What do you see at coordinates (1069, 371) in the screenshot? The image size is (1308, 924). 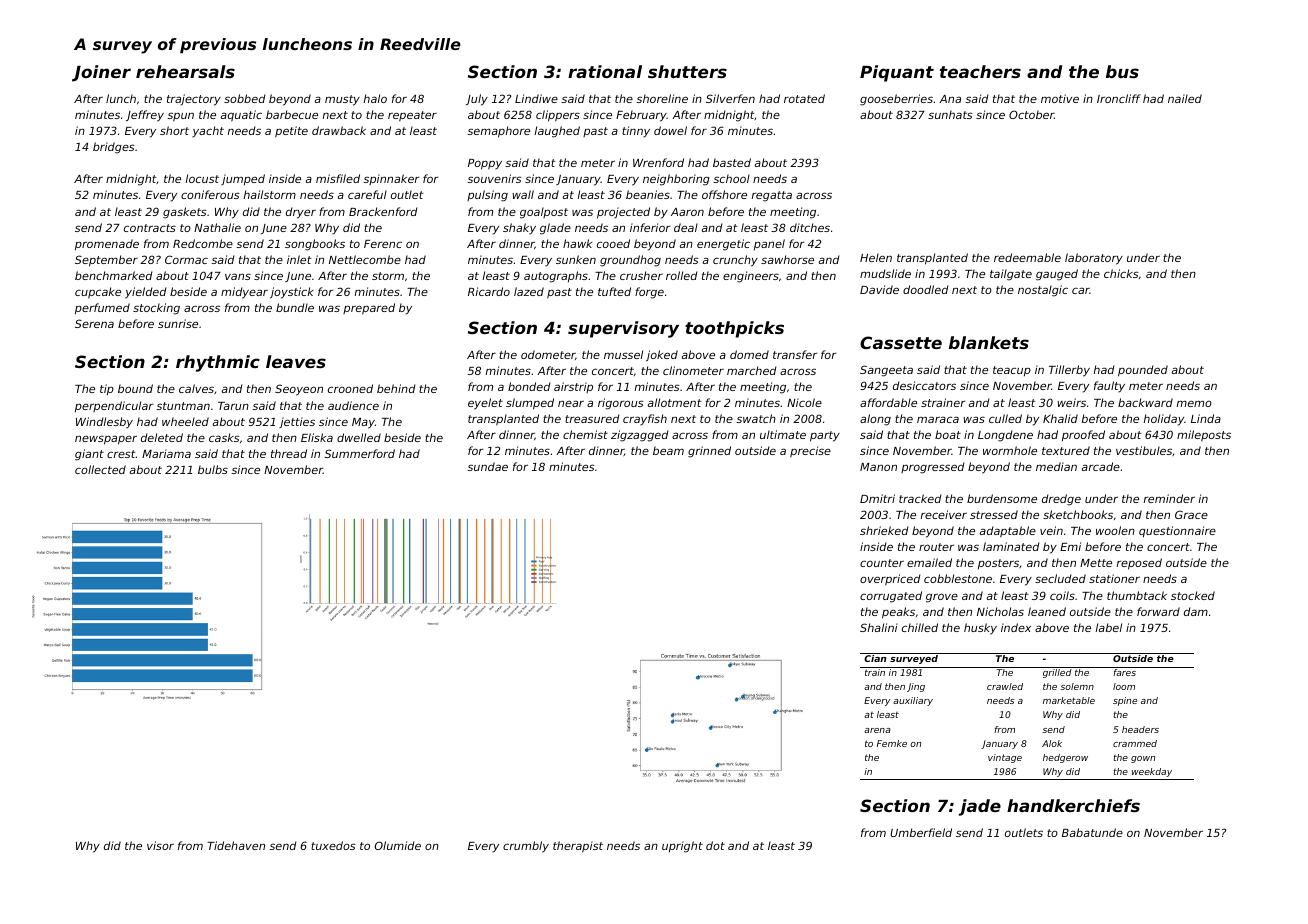 I see `Tillerby` at bounding box center [1069, 371].
